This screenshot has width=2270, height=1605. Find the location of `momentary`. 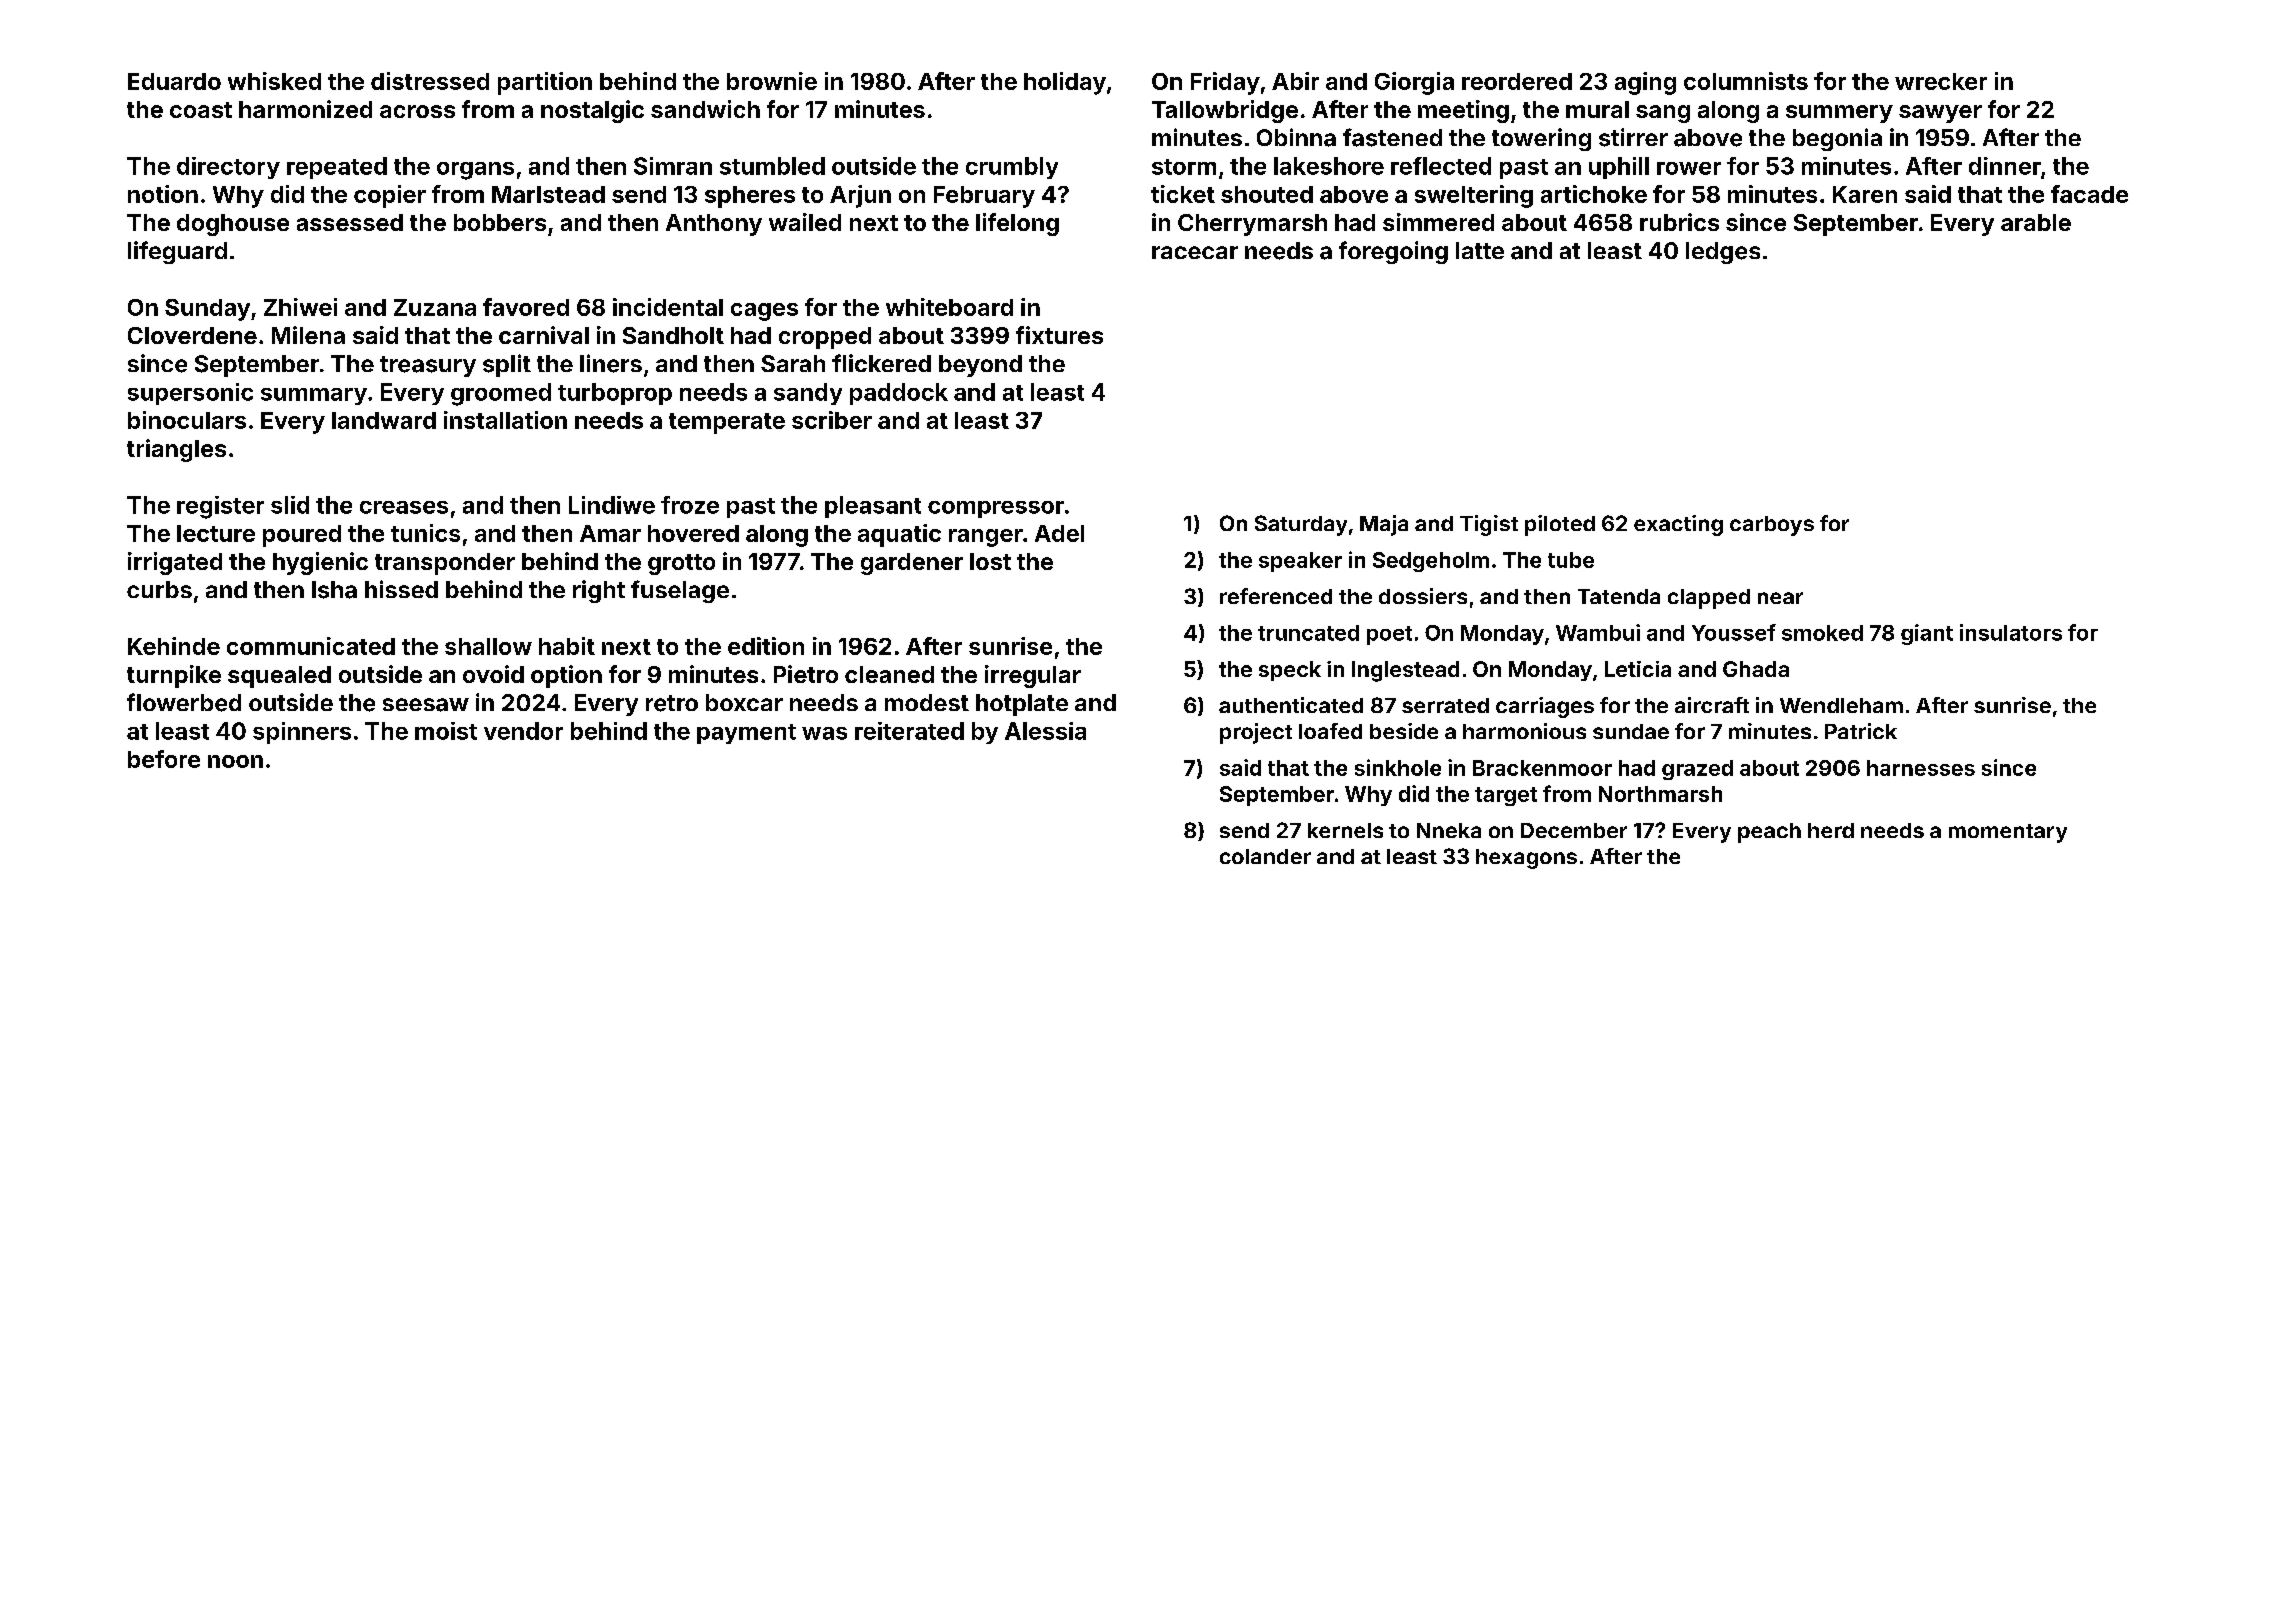

momentary is located at coordinates (2008, 833).
